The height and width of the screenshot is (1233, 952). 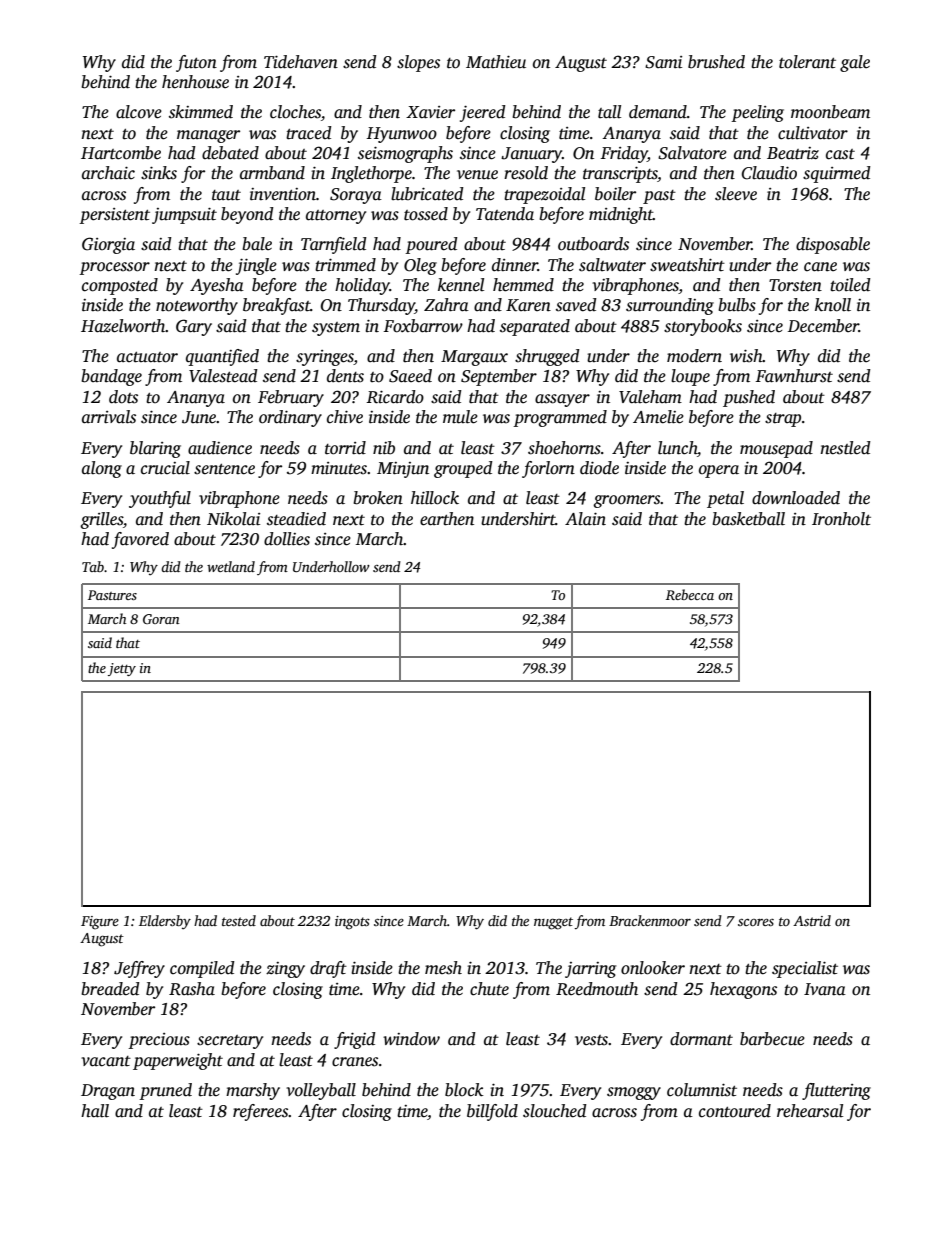 What do you see at coordinates (496, 62) in the screenshot?
I see `Mathieu` at bounding box center [496, 62].
